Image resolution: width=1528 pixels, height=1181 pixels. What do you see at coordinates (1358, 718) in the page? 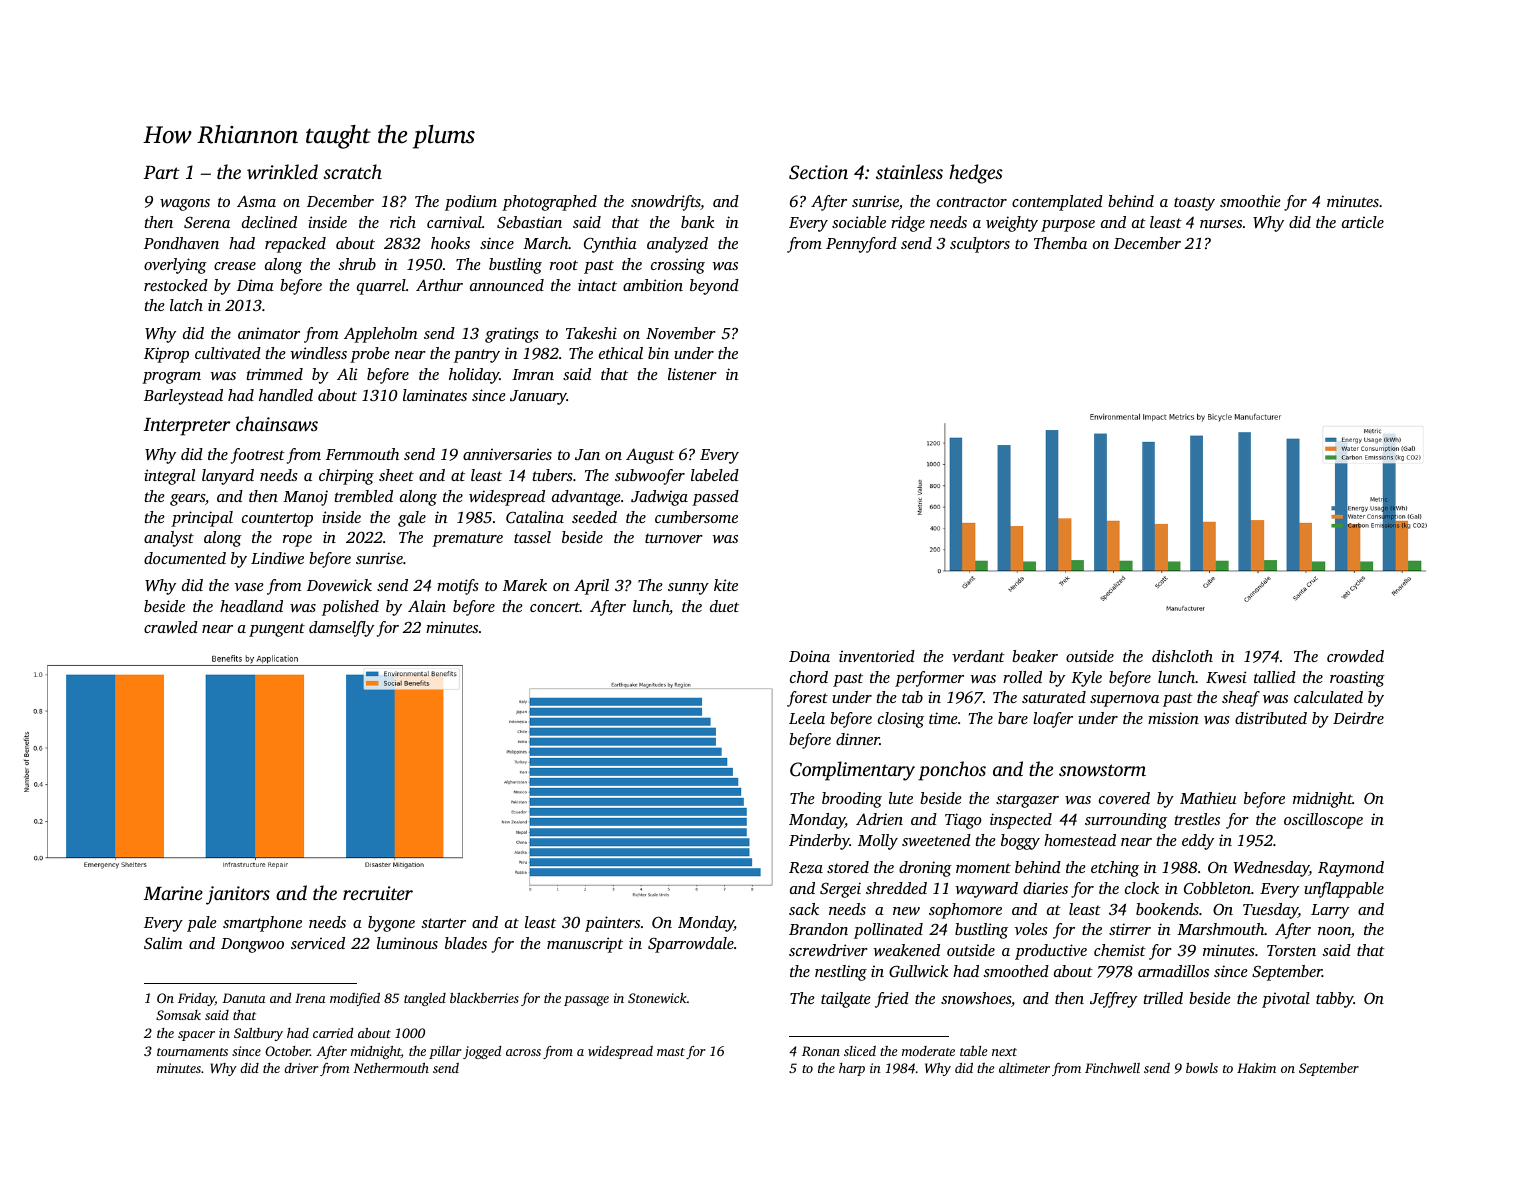
I see `Deirdre` at bounding box center [1358, 718].
